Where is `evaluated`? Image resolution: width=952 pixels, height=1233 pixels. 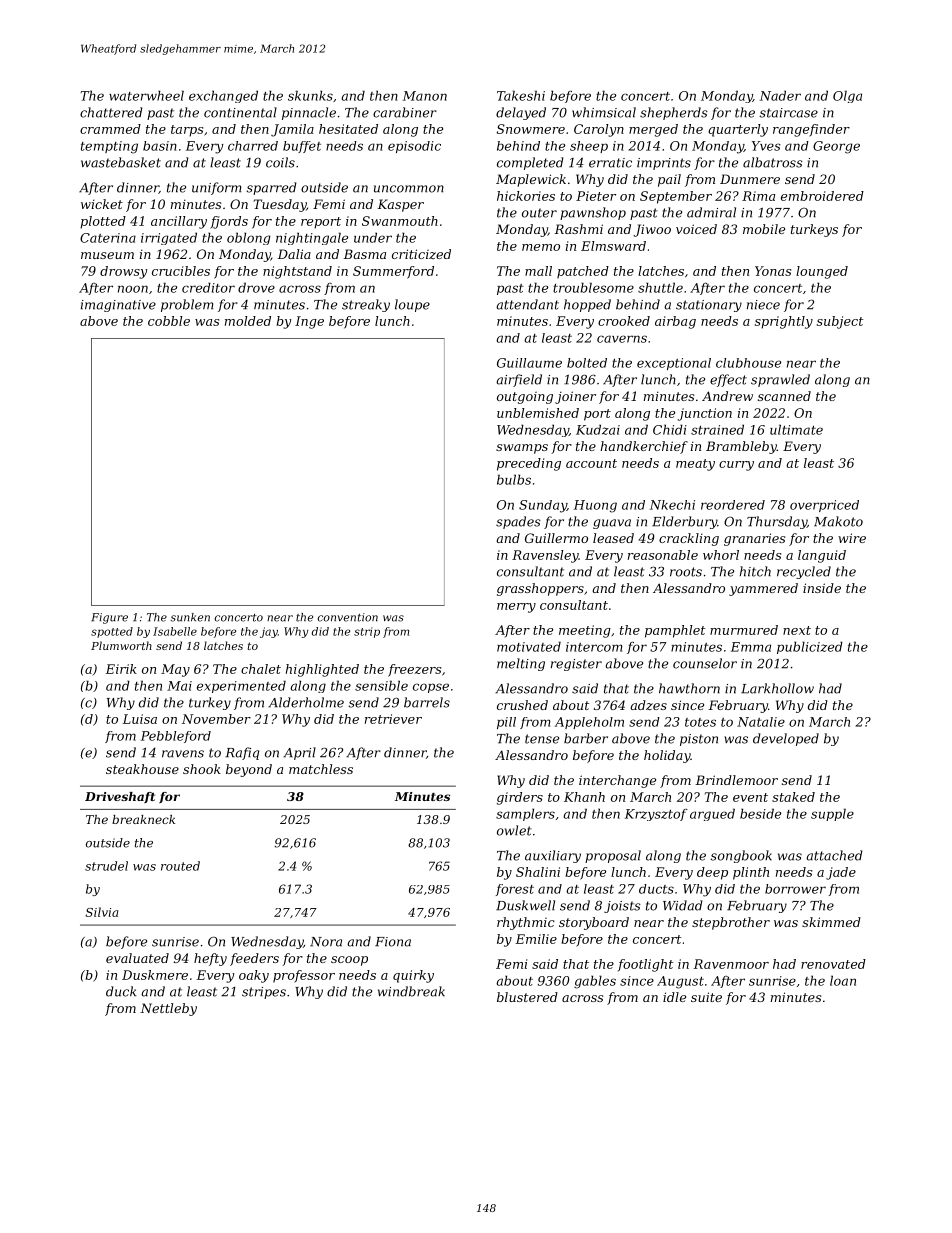
evaluated is located at coordinates (137, 958).
